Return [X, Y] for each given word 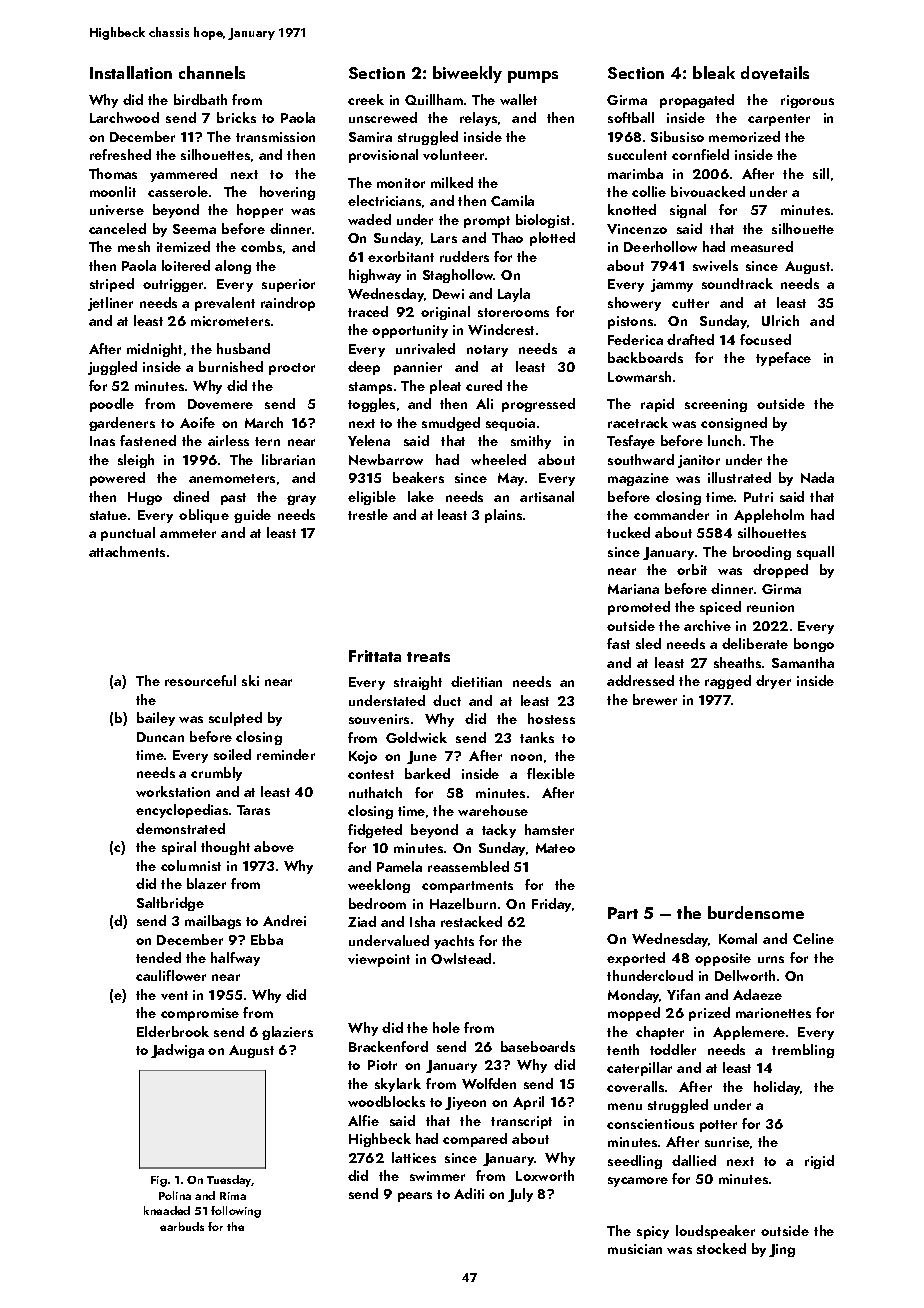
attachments [127, 551]
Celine [813, 938]
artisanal [547, 496]
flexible [551, 773]
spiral [179, 848]
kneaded [167, 1210]
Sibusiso [677, 136]
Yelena [369, 440]
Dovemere [220, 404]
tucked [628, 532]
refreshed [120, 154]
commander [671, 514]
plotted [552, 239]
